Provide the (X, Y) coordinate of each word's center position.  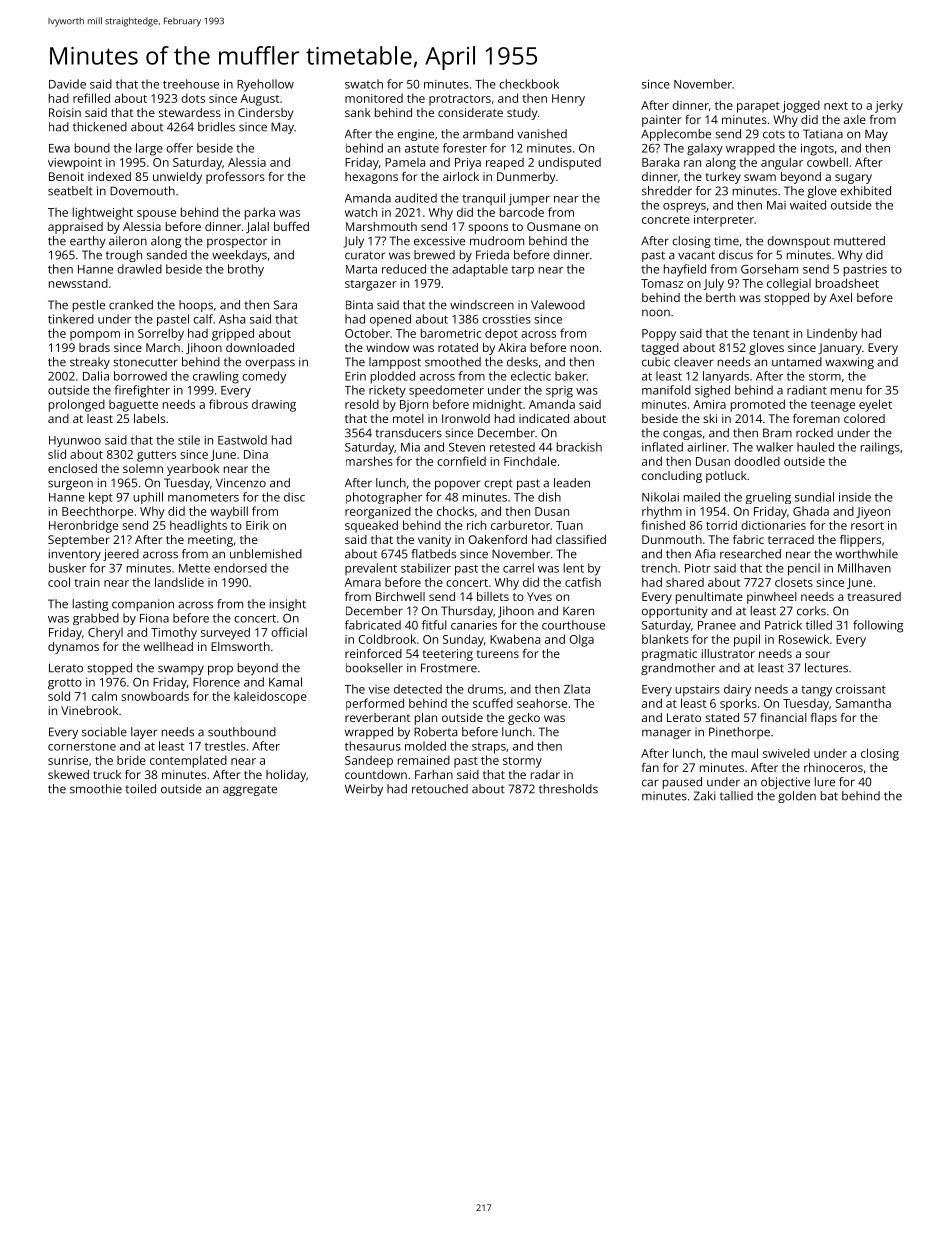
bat (829, 796)
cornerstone (82, 746)
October (367, 333)
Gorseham (769, 269)
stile (189, 440)
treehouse (191, 84)
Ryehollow (265, 85)
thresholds (568, 789)
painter (661, 121)
